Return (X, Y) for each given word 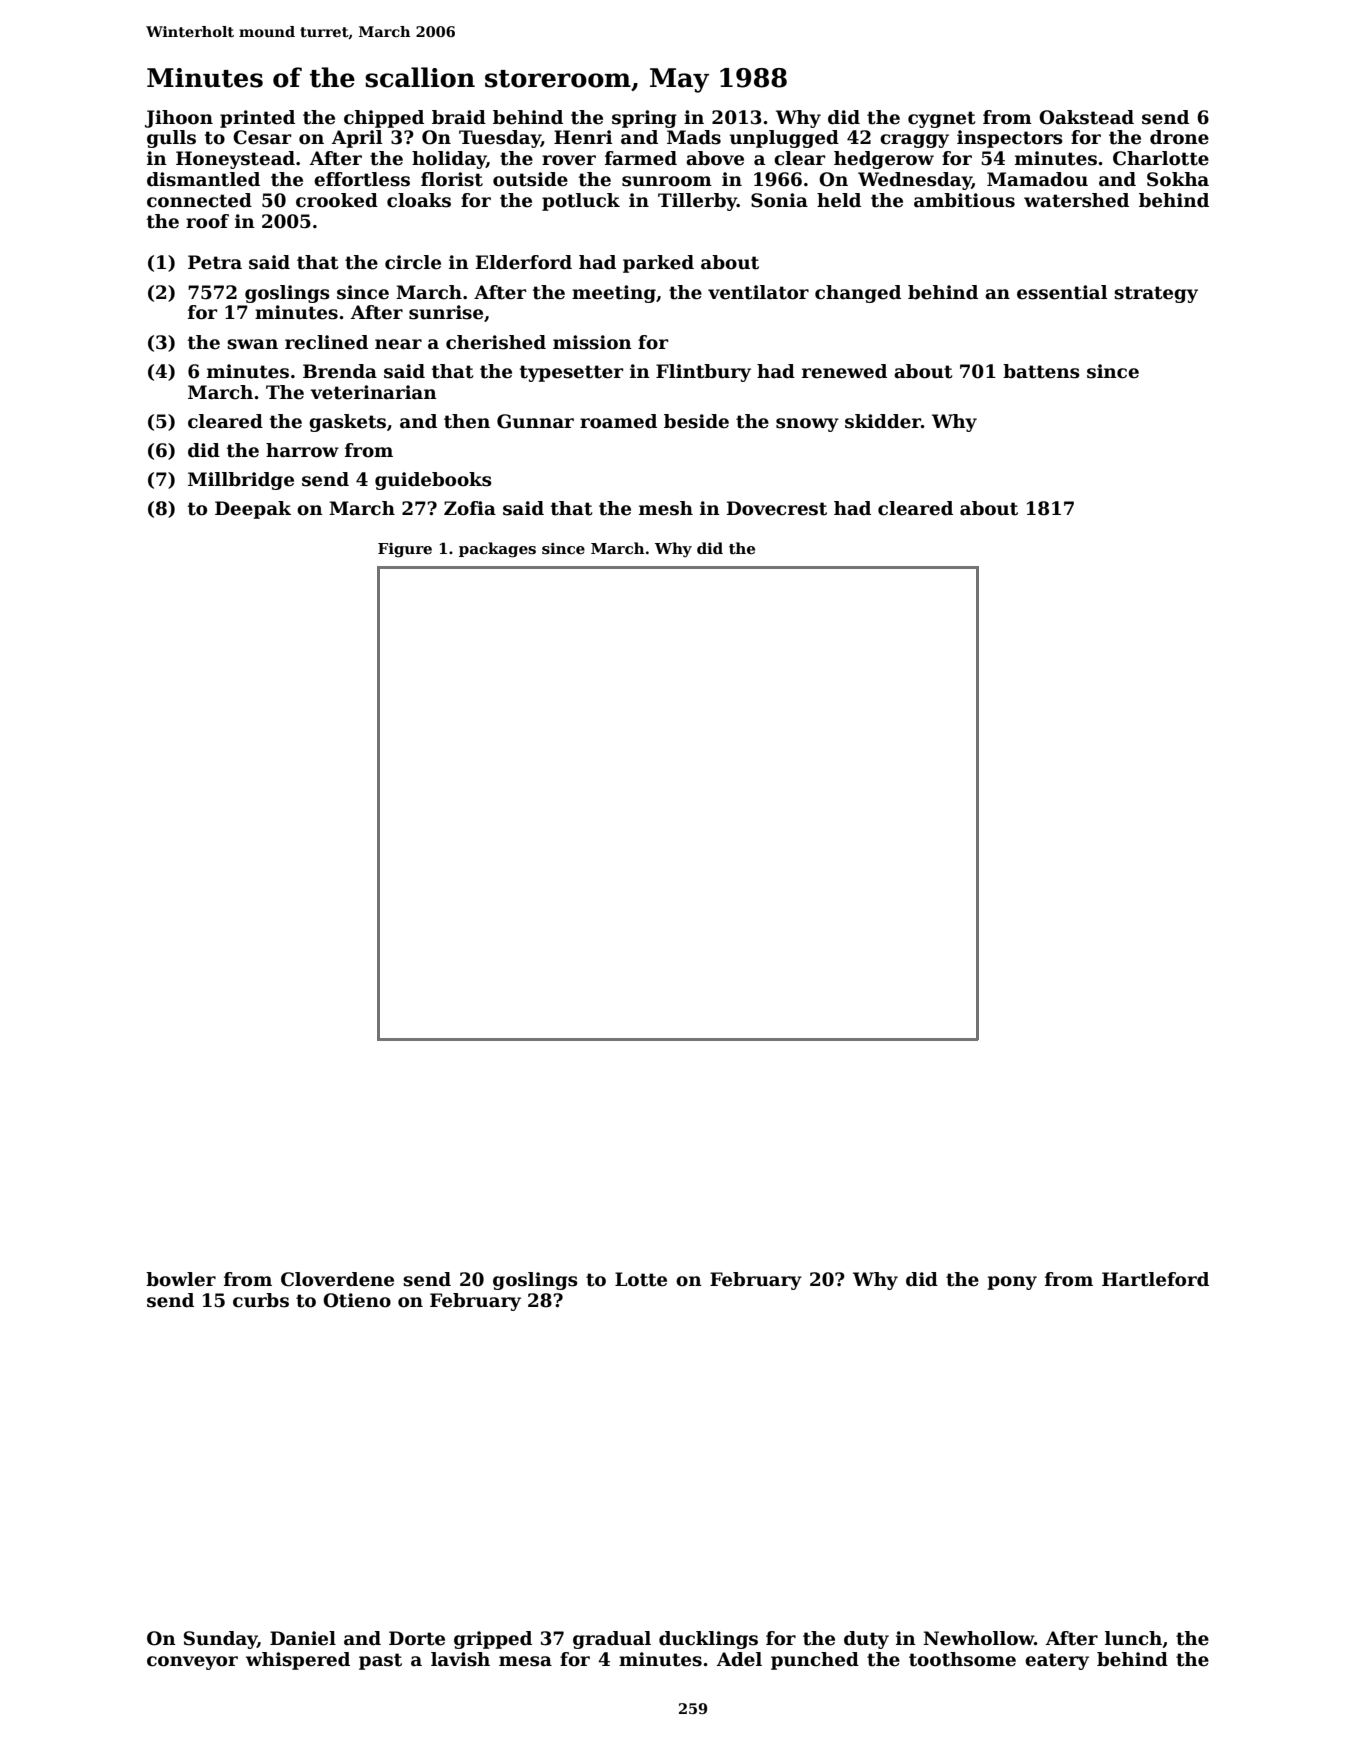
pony (1012, 1283)
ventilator (758, 292)
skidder (883, 421)
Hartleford (1155, 1279)
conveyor (192, 1663)
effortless (362, 179)
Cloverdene (337, 1279)
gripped (493, 1640)
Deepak (253, 510)
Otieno (357, 1300)
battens (1041, 371)
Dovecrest (777, 508)
